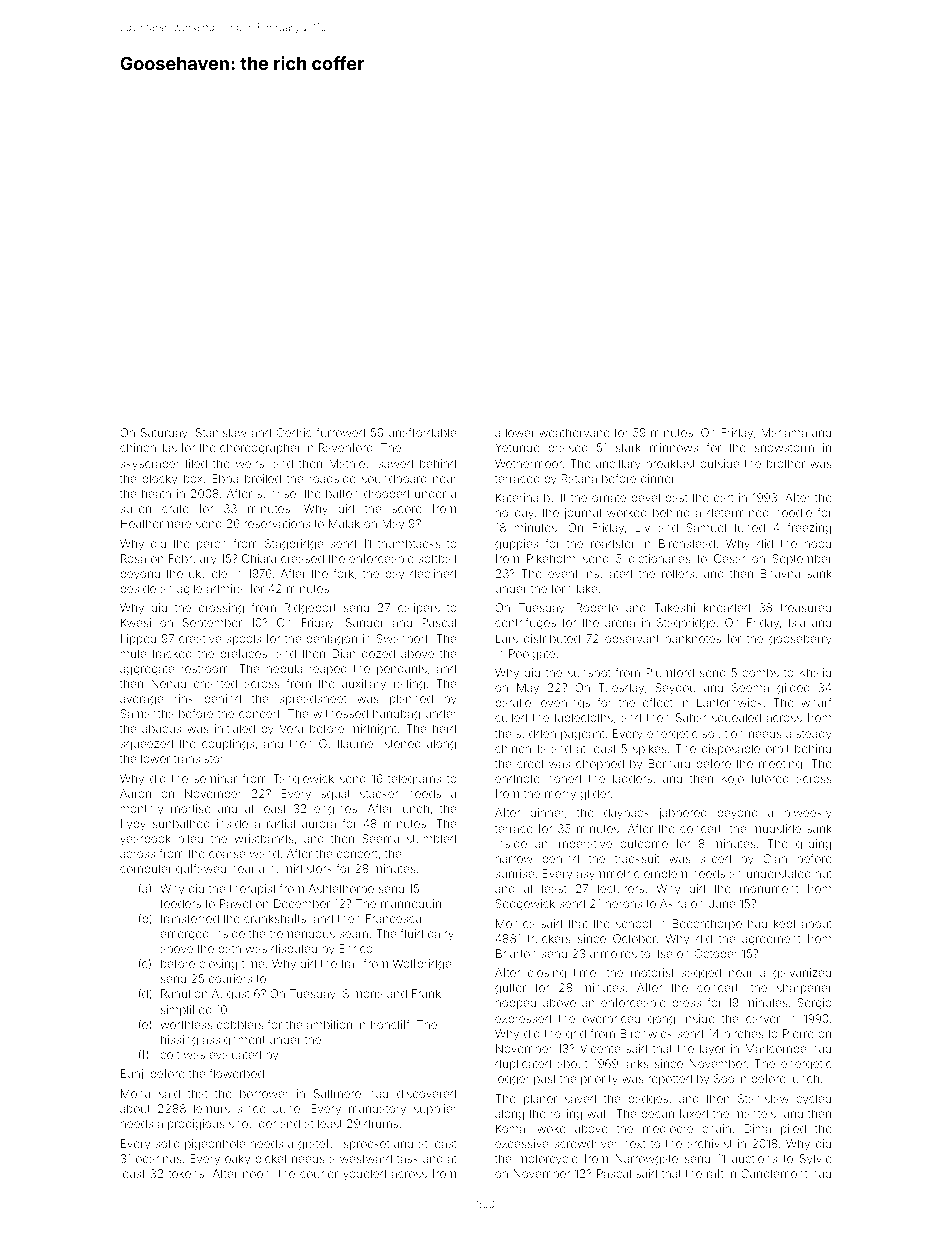 The width and height of the screenshot is (952, 1233). I want to click on herons, so click(624, 903).
